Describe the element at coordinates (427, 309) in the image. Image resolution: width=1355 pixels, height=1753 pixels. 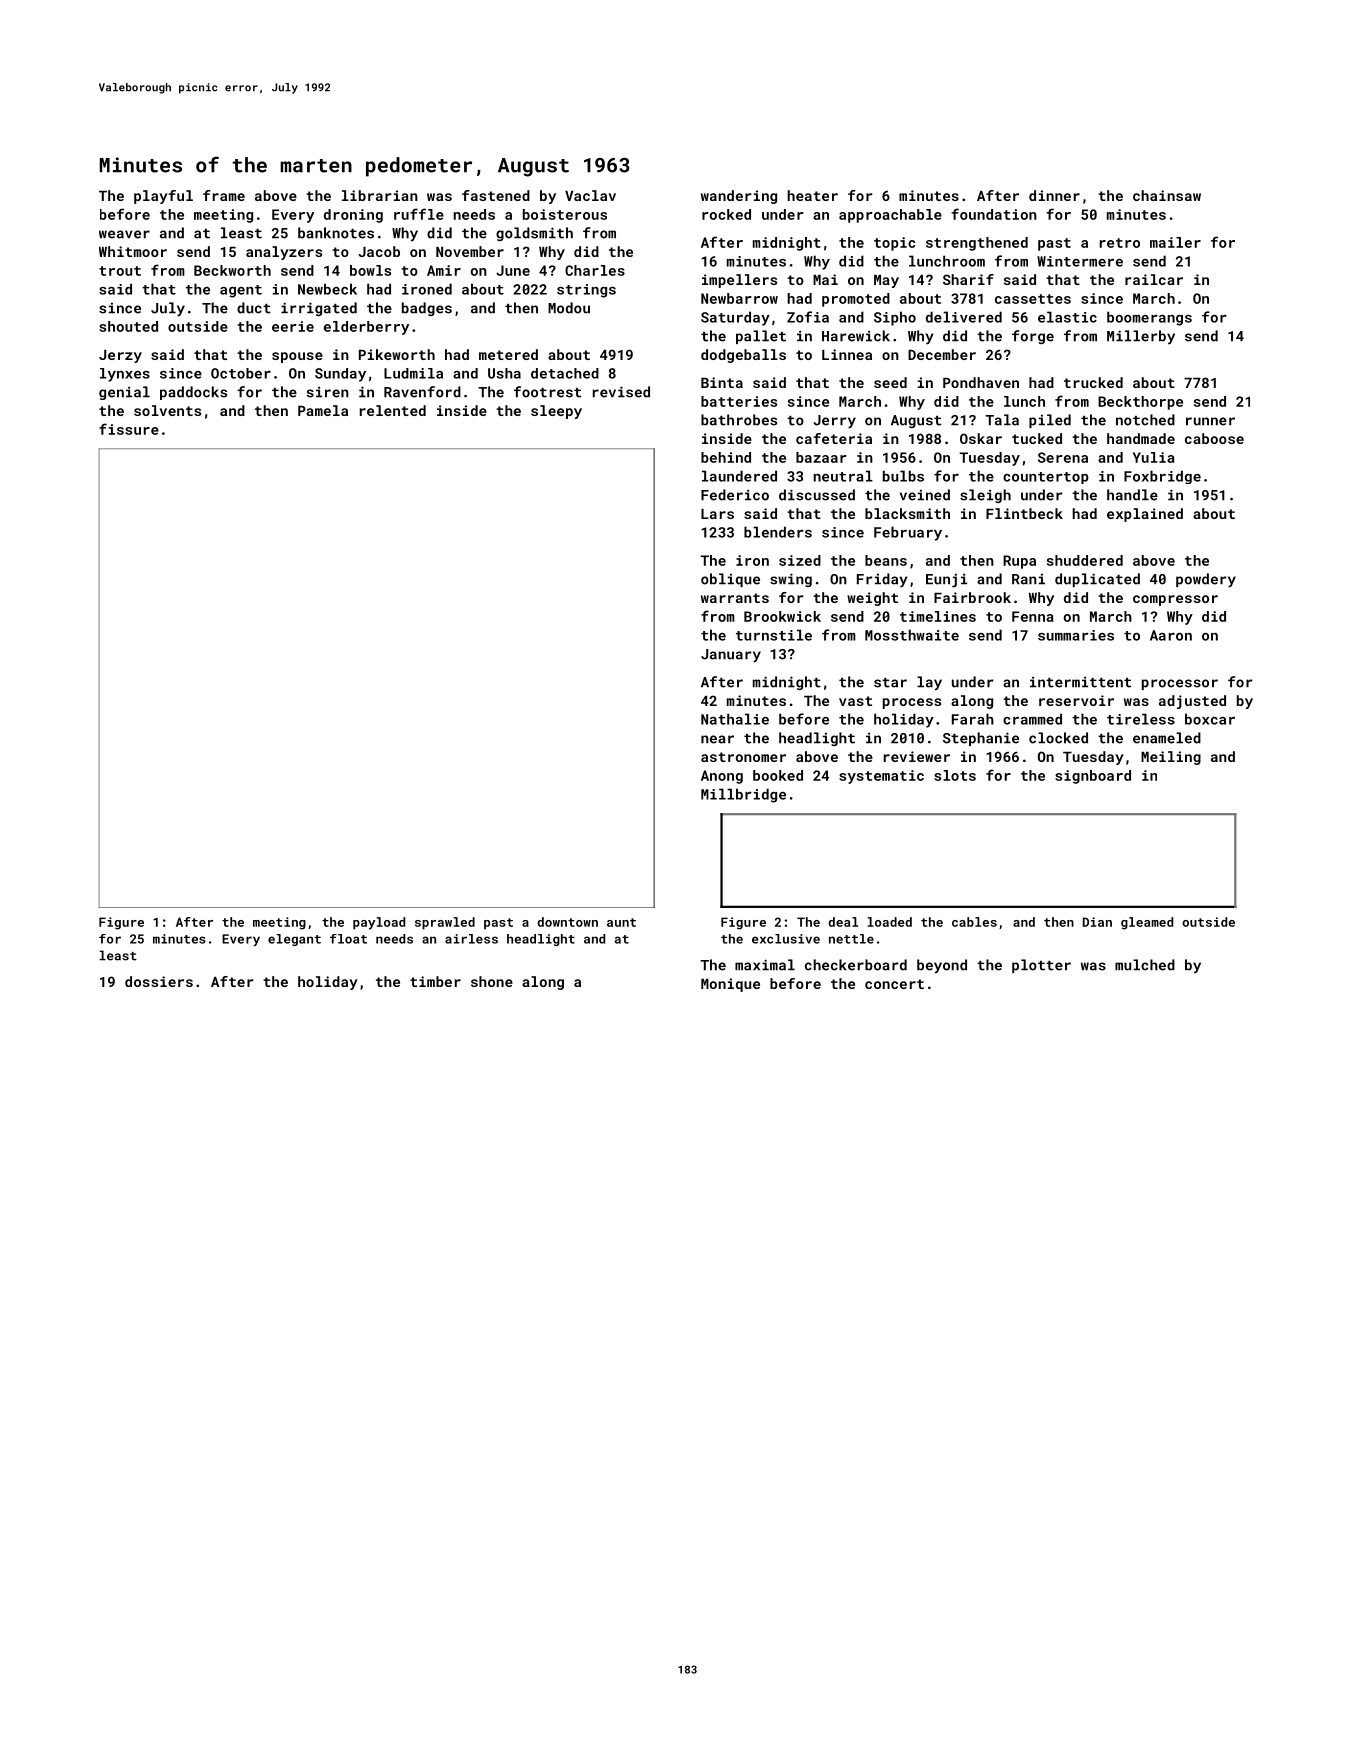
I see `badges` at that location.
